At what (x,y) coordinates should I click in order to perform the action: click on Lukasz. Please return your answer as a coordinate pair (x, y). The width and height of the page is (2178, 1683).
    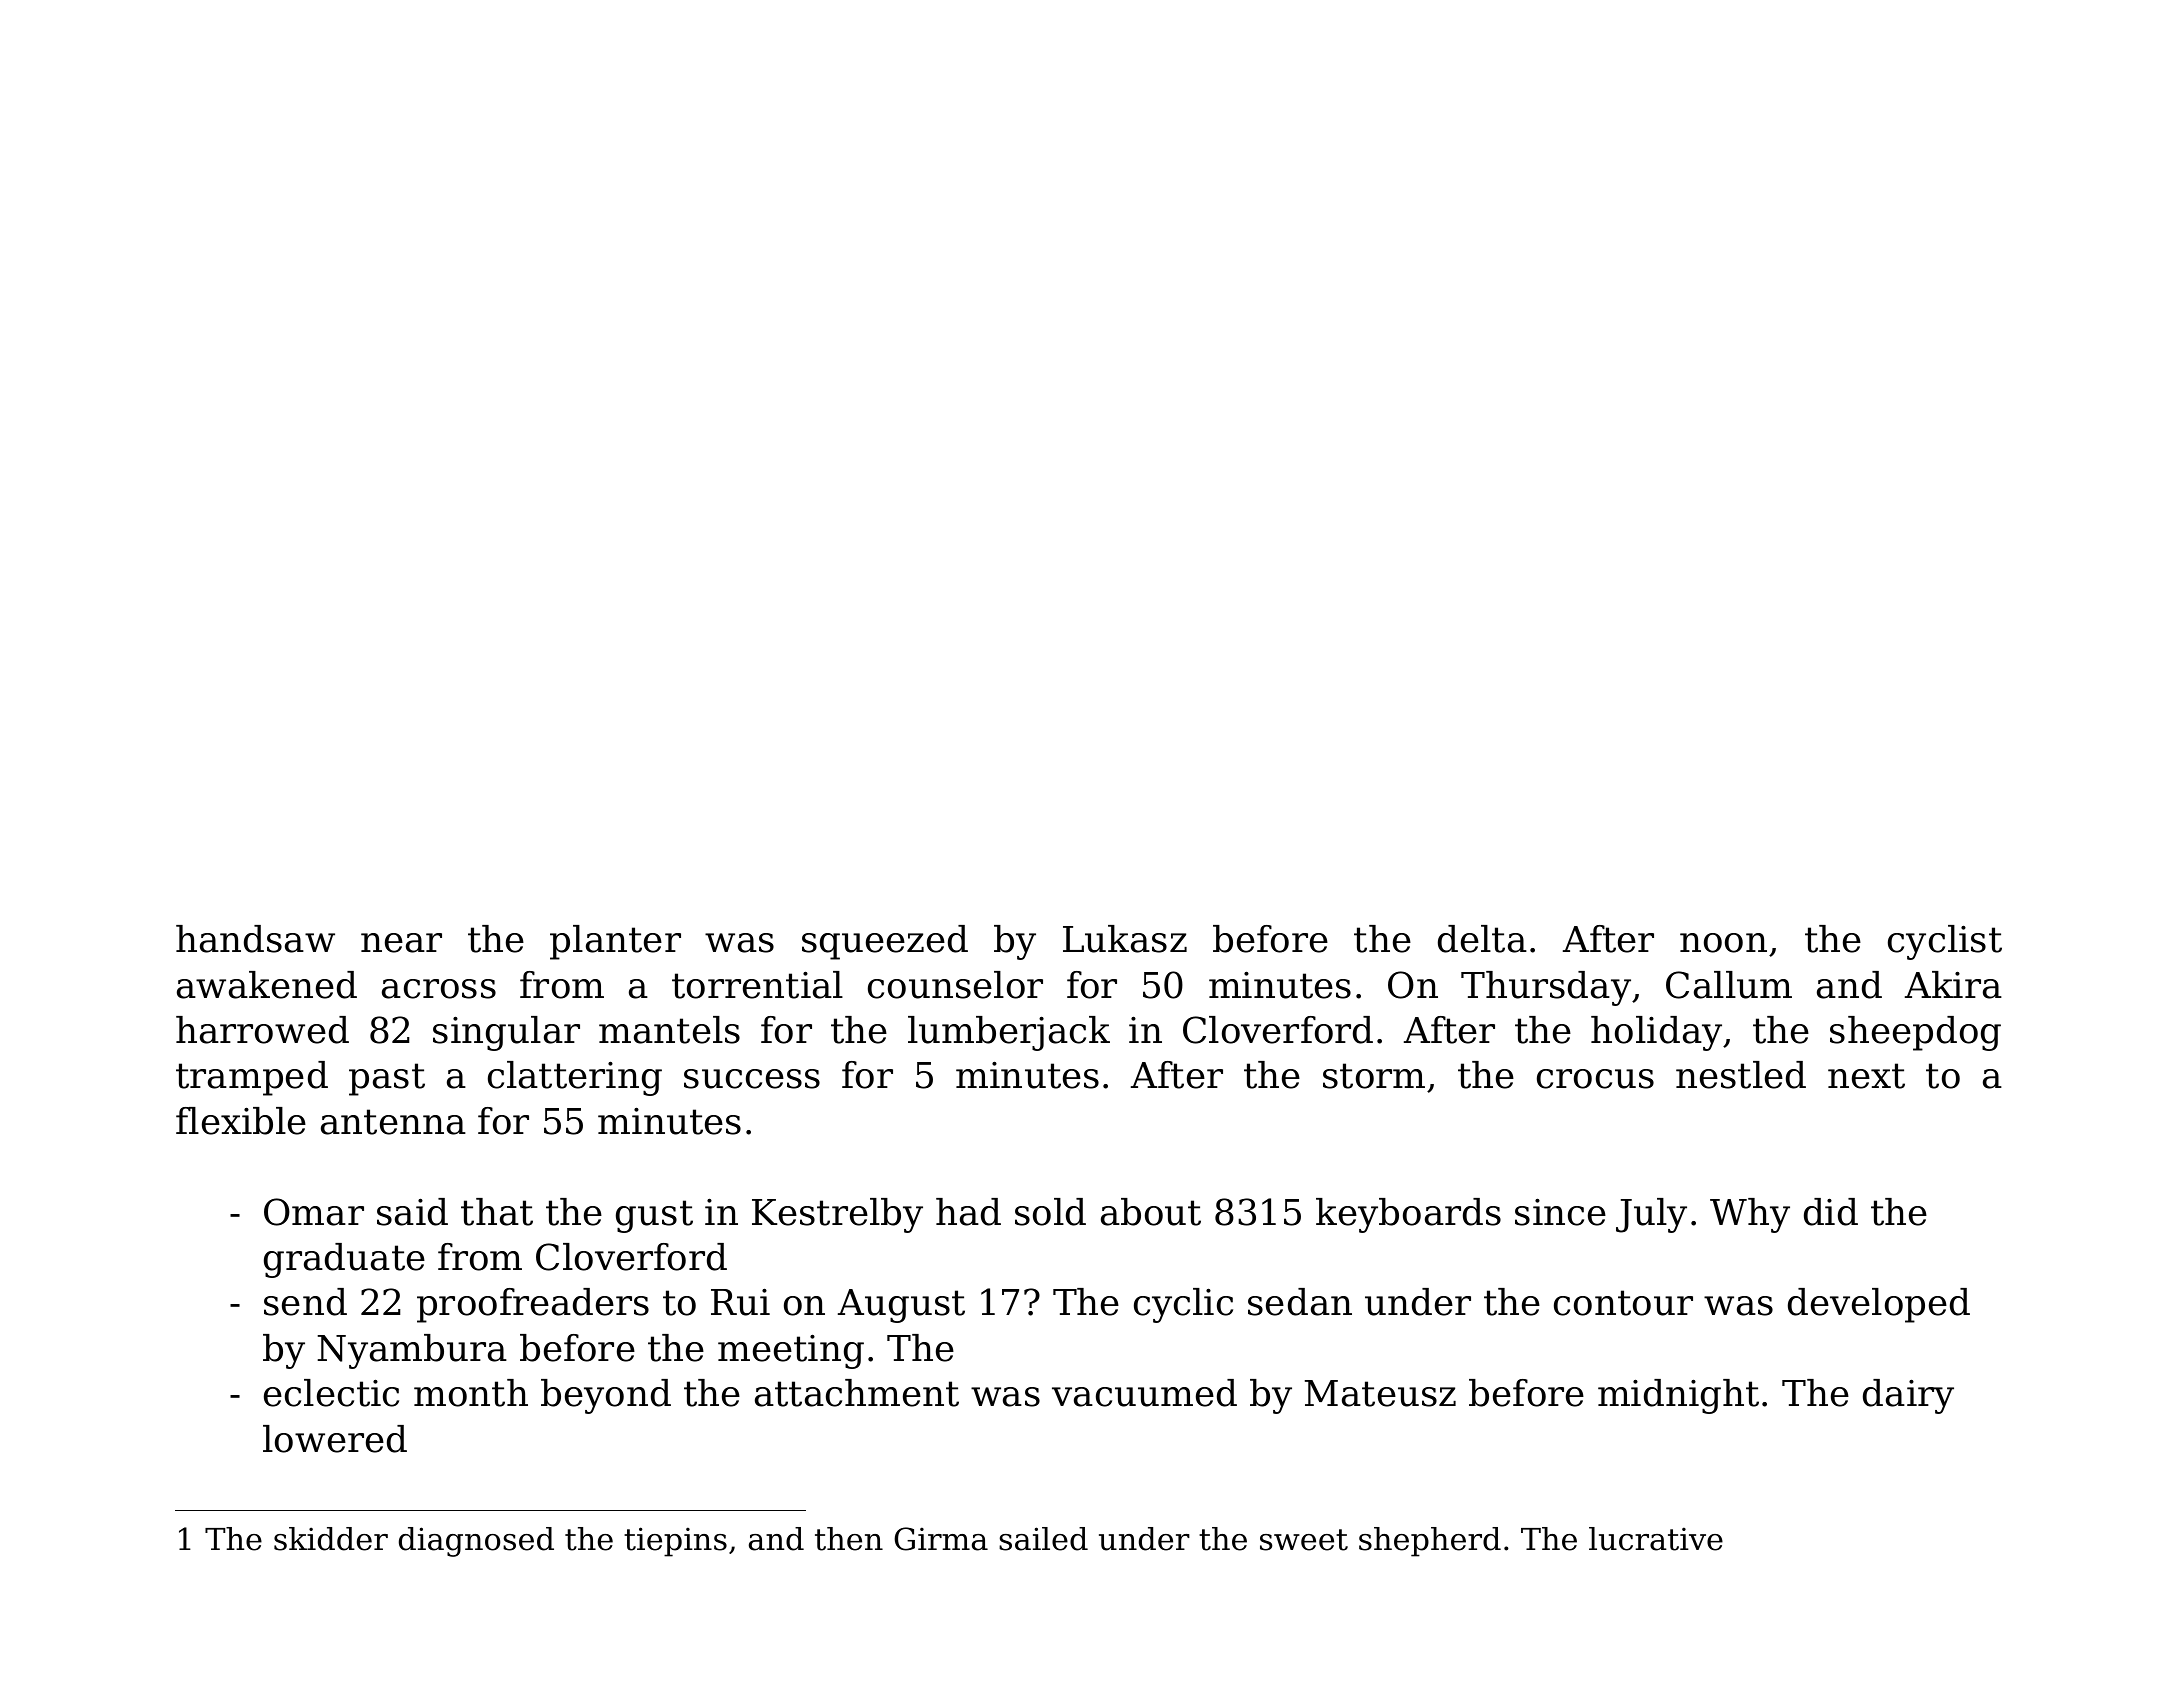
    Looking at the image, I should click on (1125, 939).
